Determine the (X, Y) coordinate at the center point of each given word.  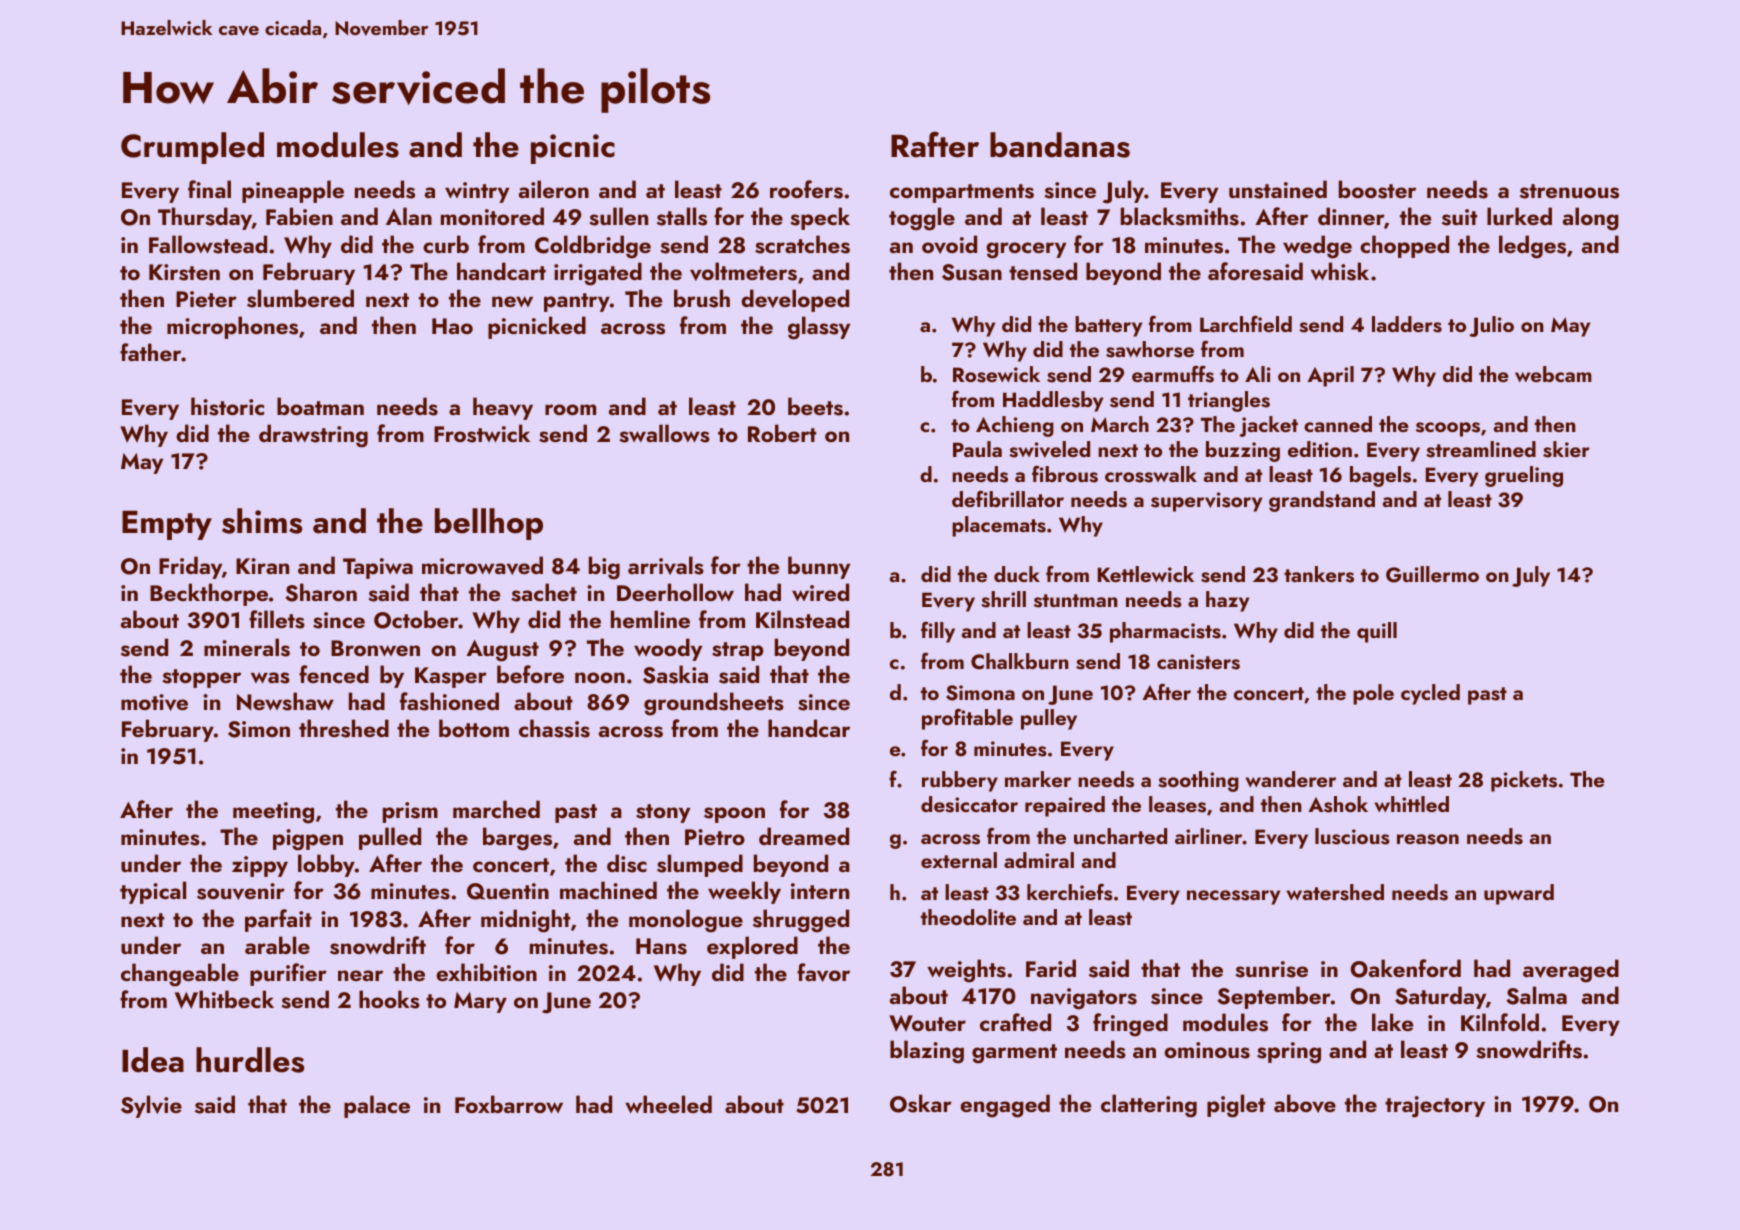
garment (1014, 1054)
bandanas (1060, 145)
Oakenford (1406, 968)
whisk (1340, 271)
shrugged (801, 921)
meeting (273, 813)
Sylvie (151, 1106)
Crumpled (192, 148)
